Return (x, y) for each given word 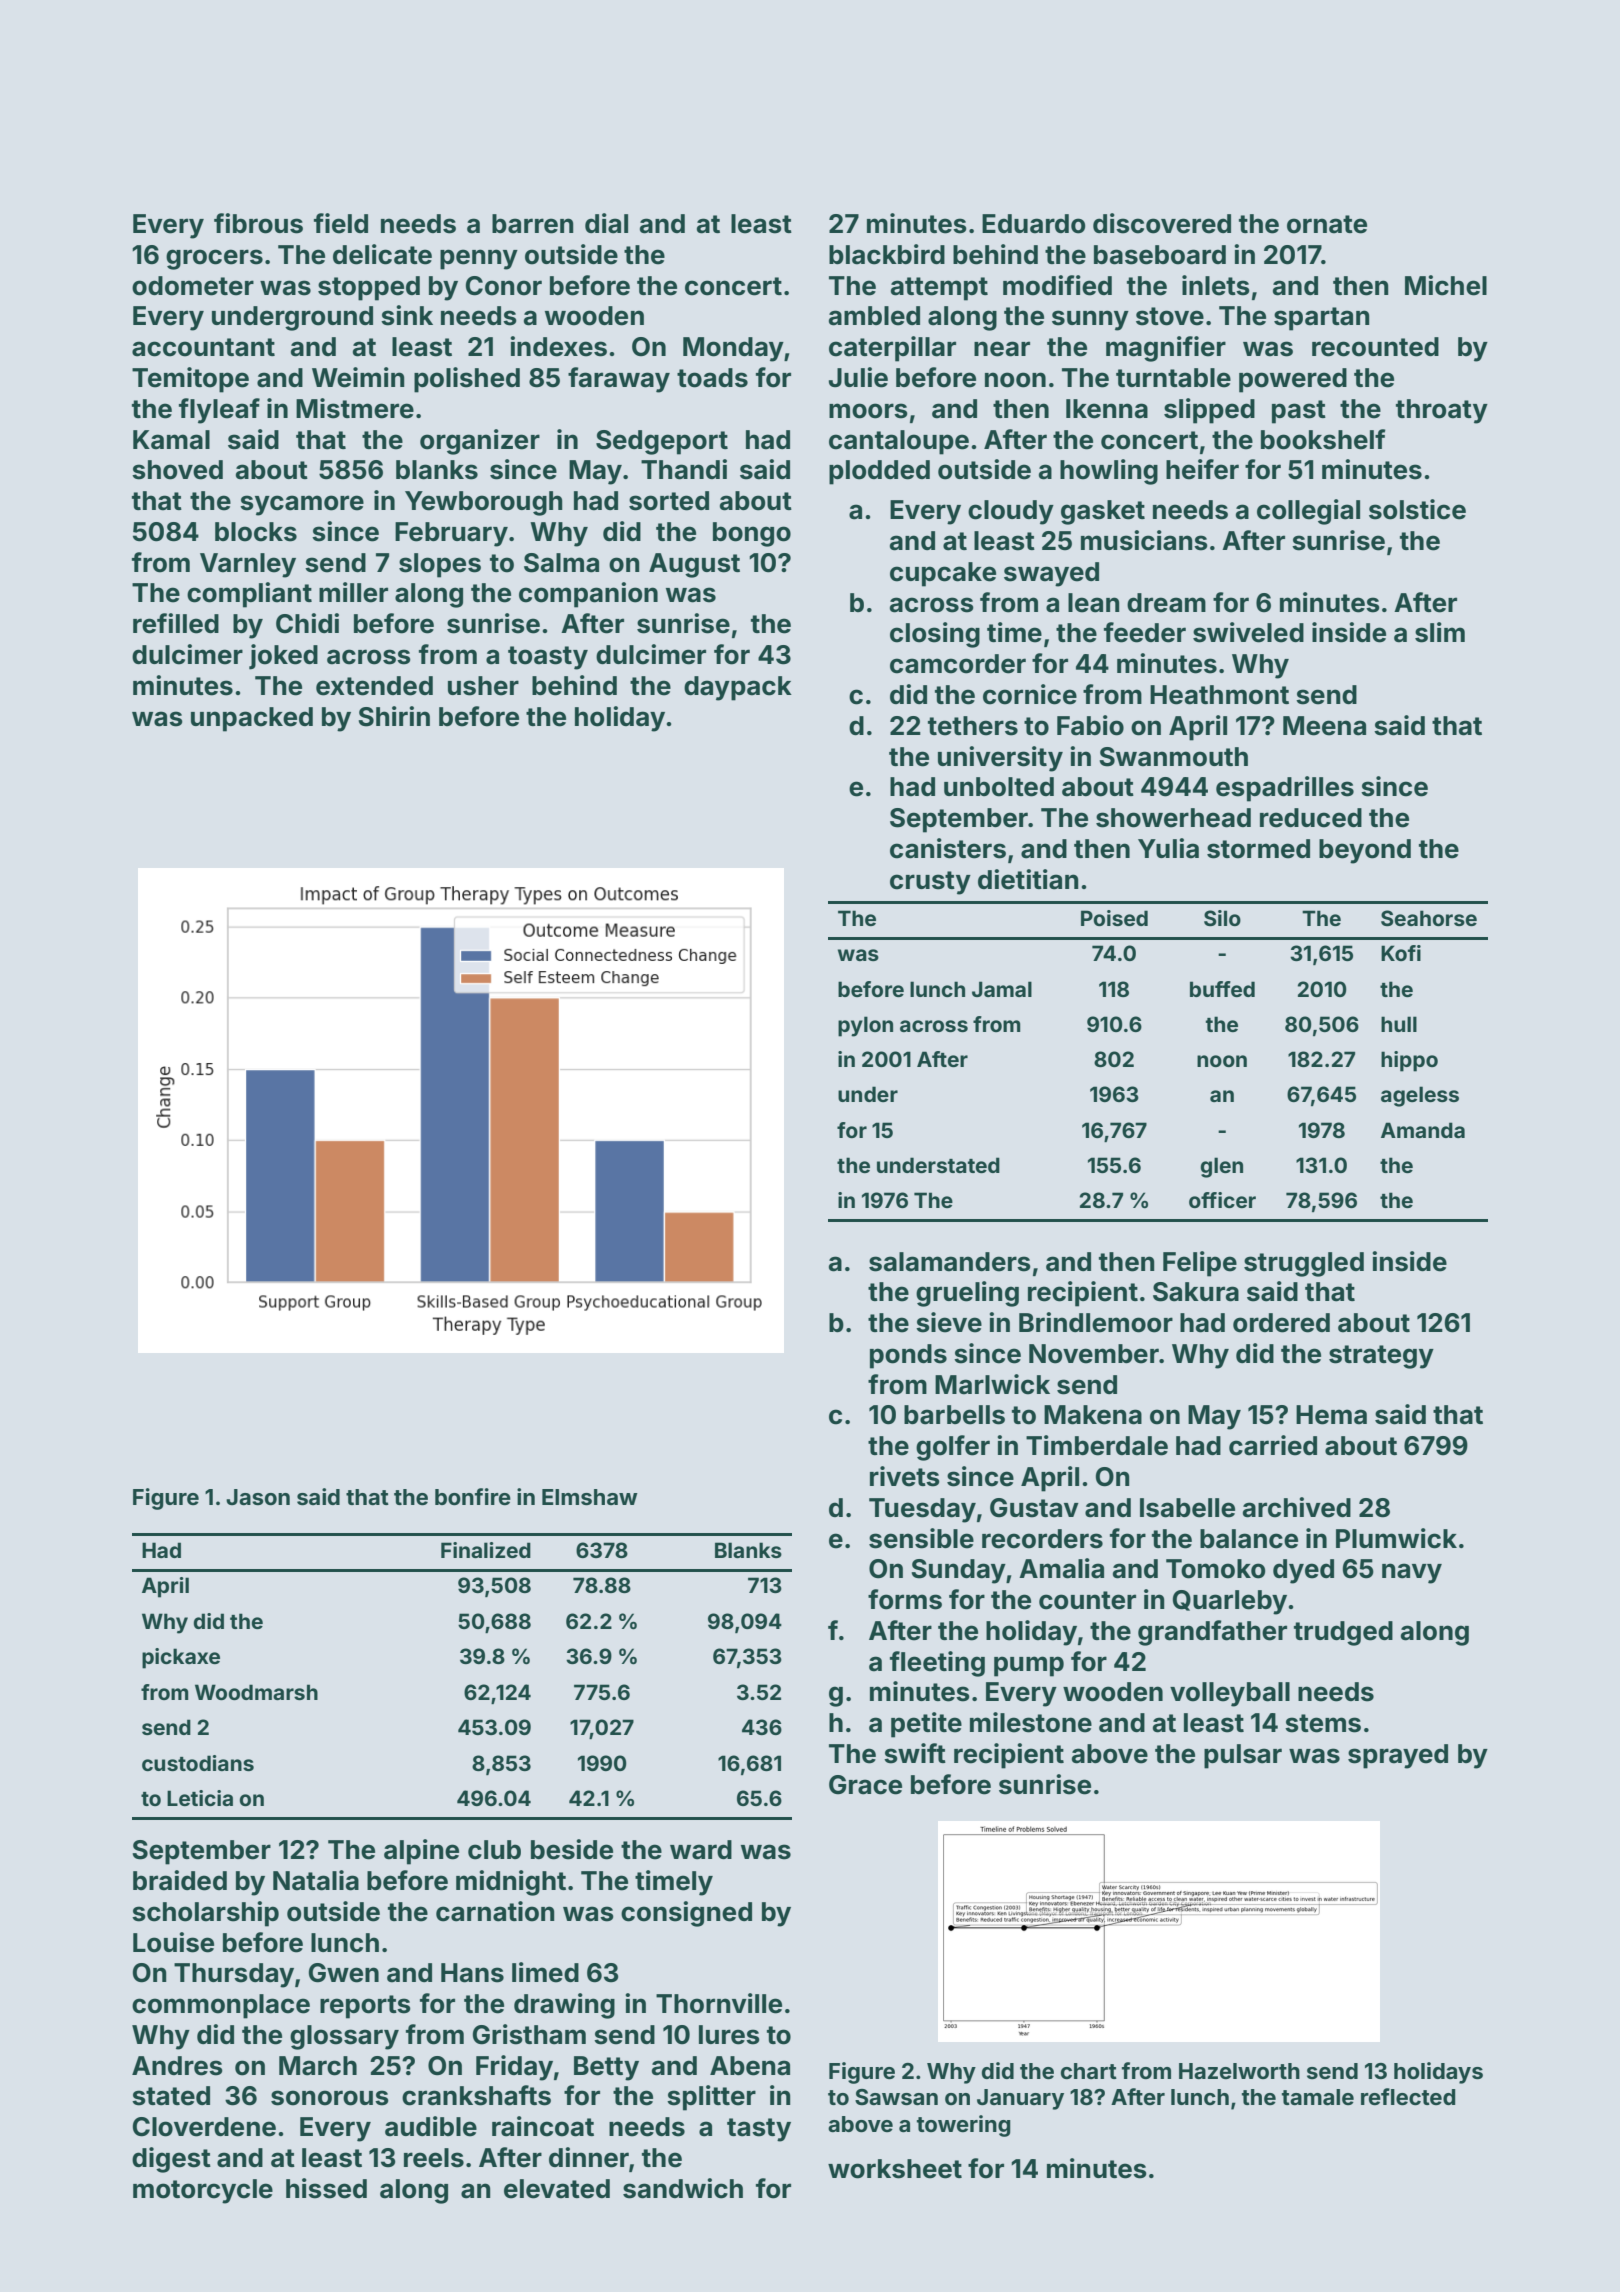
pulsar (1243, 1756)
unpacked (252, 719)
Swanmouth (1173, 757)
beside (572, 1849)
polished (467, 380)
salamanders (950, 1262)
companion (588, 595)
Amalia (1061, 1568)
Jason (258, 1497)
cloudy (1011, 512)
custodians (198, 1763)
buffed (1222, 989)
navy (1412, 1573)
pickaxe (181, 1658)
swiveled (1248, 632)
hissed (326, 2188)
